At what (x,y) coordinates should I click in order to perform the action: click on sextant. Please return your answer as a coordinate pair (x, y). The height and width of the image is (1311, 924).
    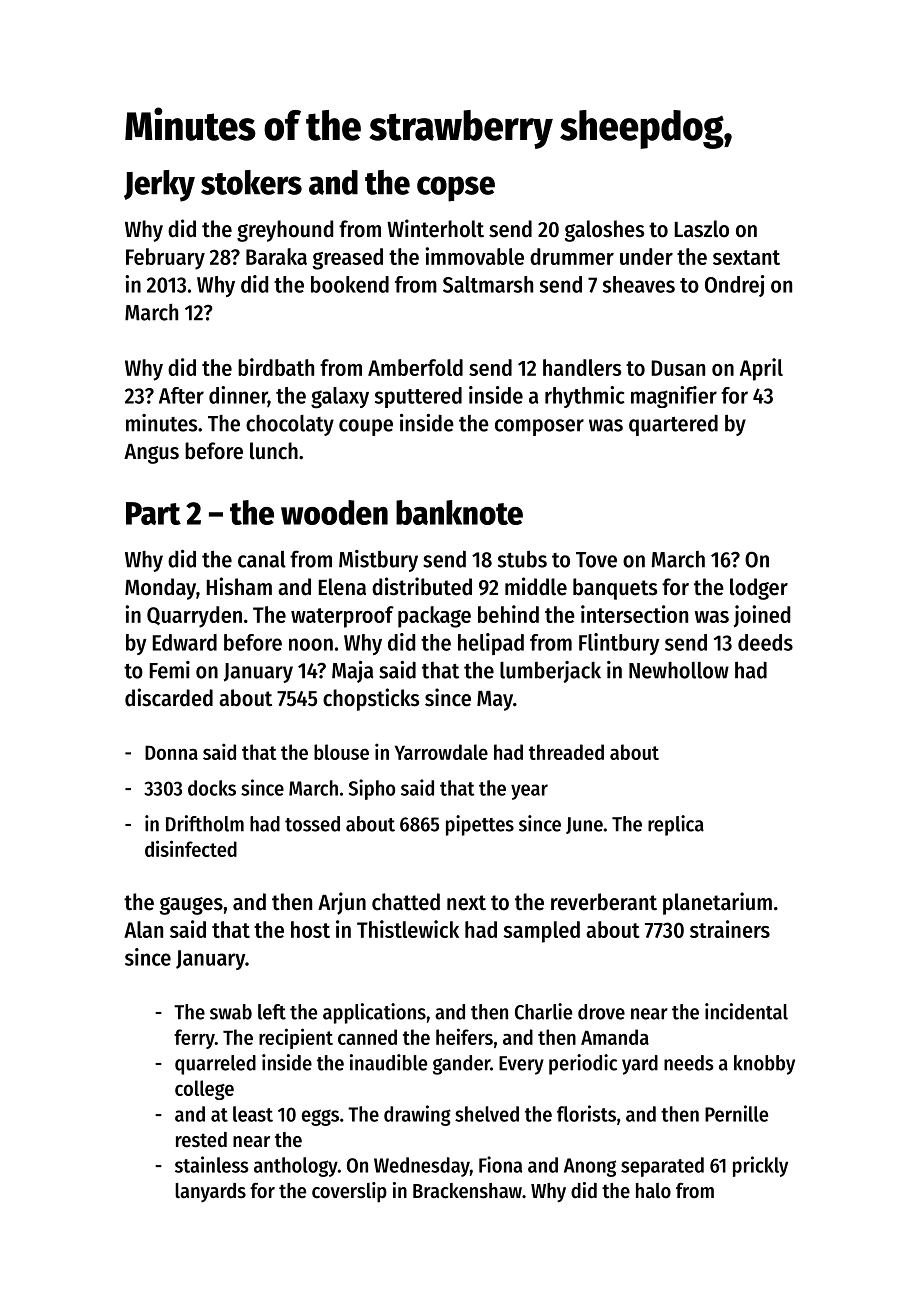
    Looking at the image, I should click on (746, 257).
